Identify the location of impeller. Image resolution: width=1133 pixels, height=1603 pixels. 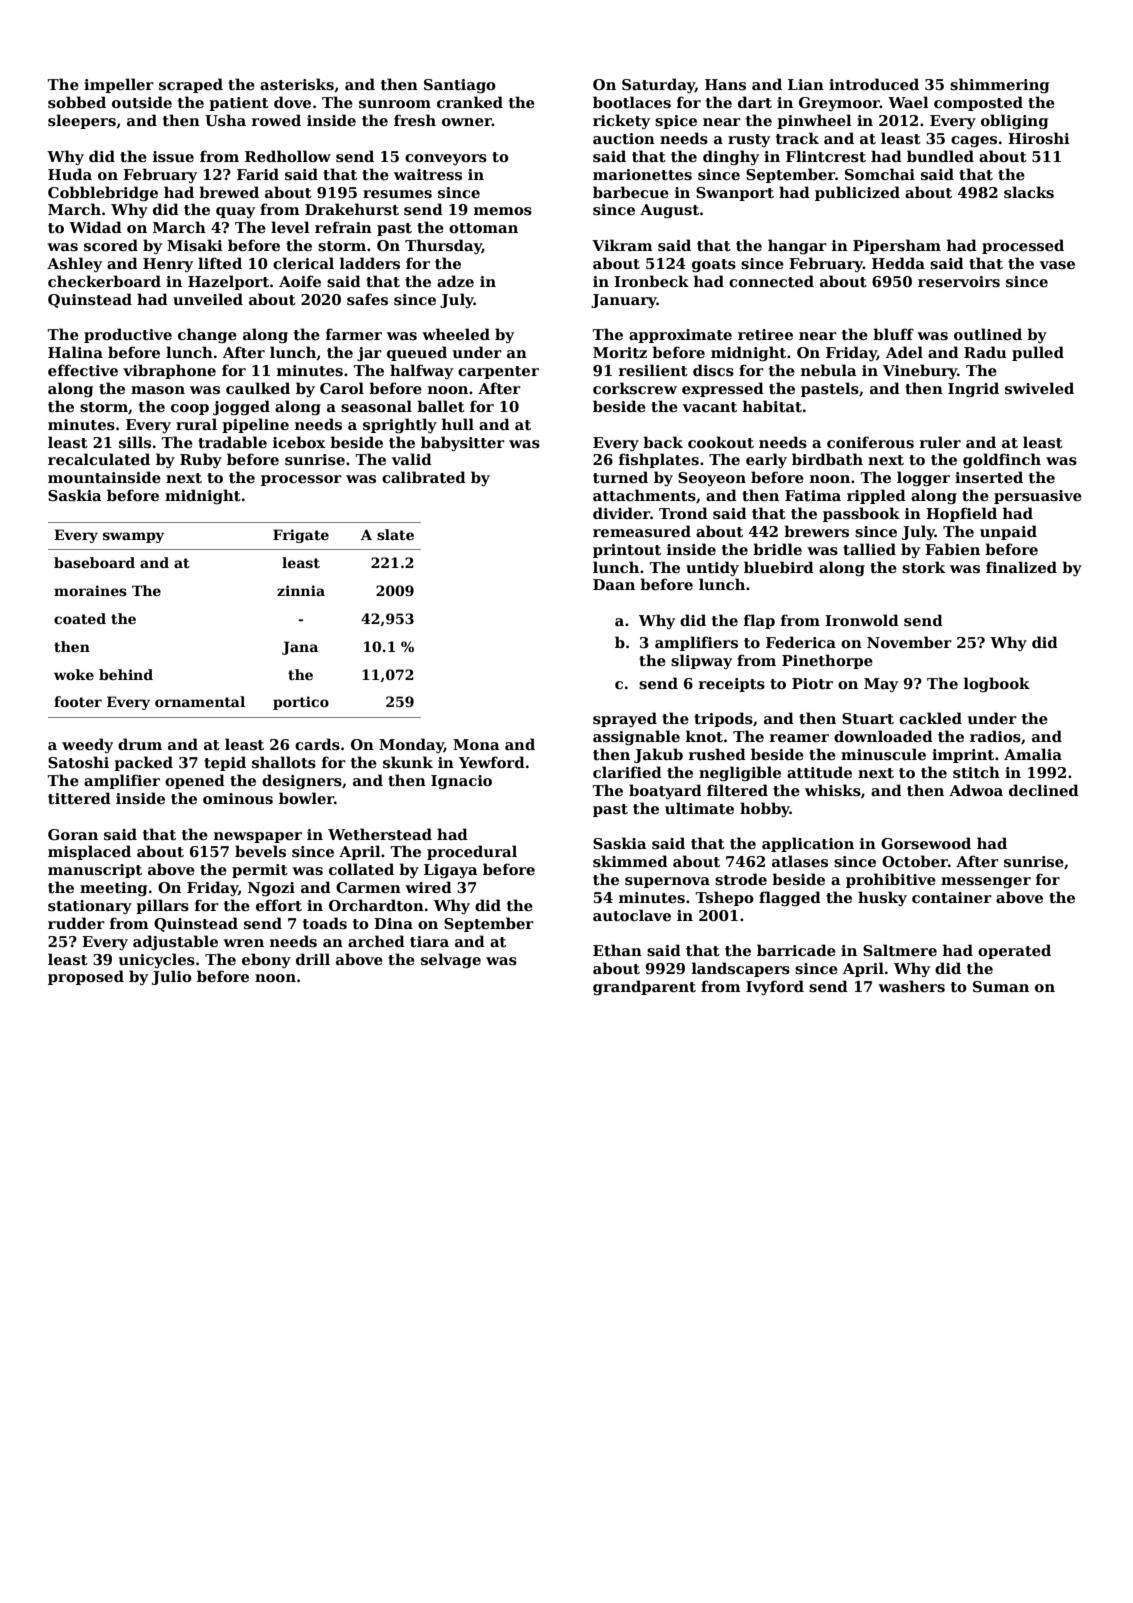
(119, 85).
